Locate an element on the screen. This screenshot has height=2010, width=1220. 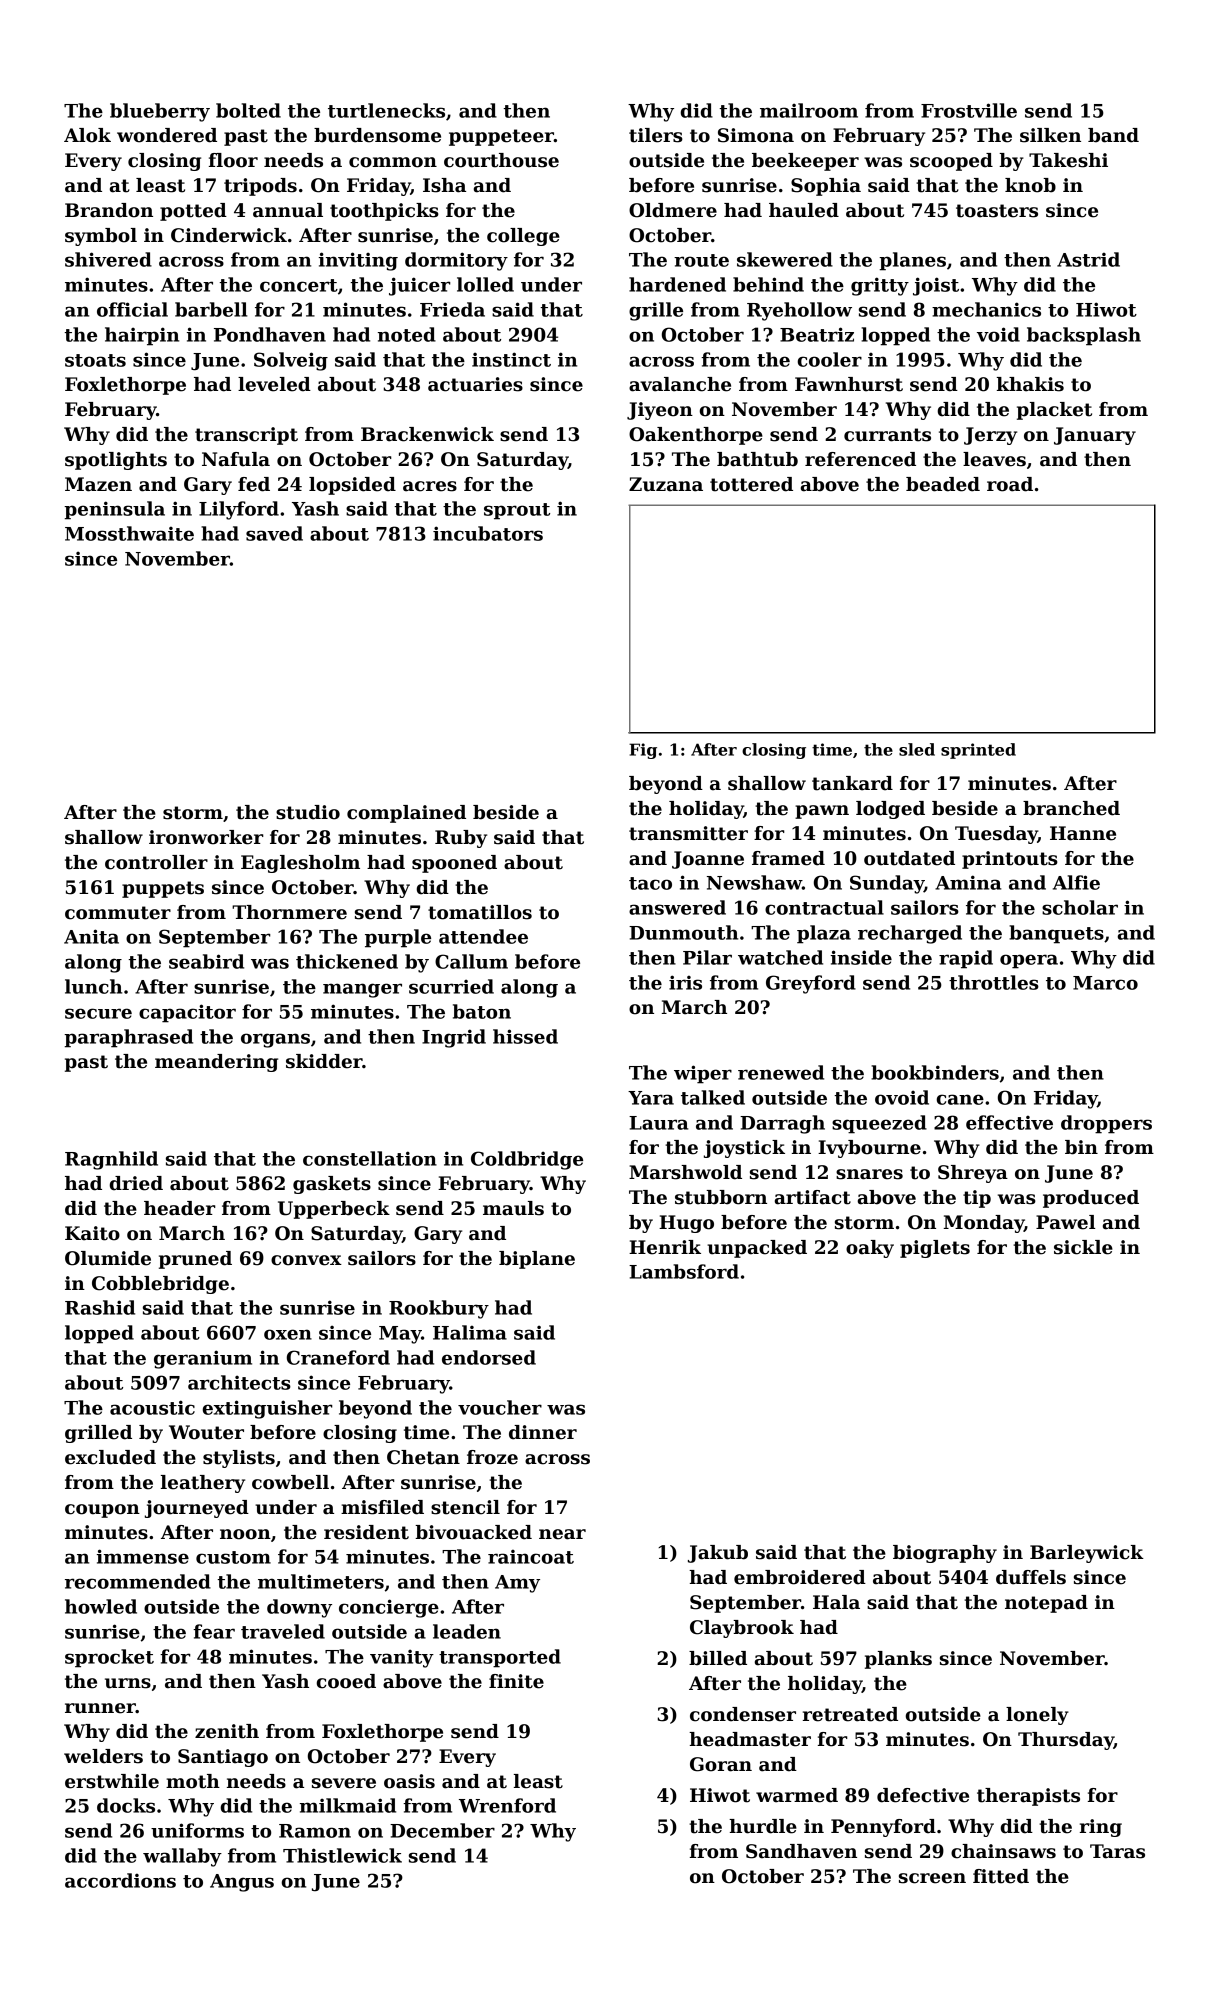
organs is located at coordinates (275, 1040).
